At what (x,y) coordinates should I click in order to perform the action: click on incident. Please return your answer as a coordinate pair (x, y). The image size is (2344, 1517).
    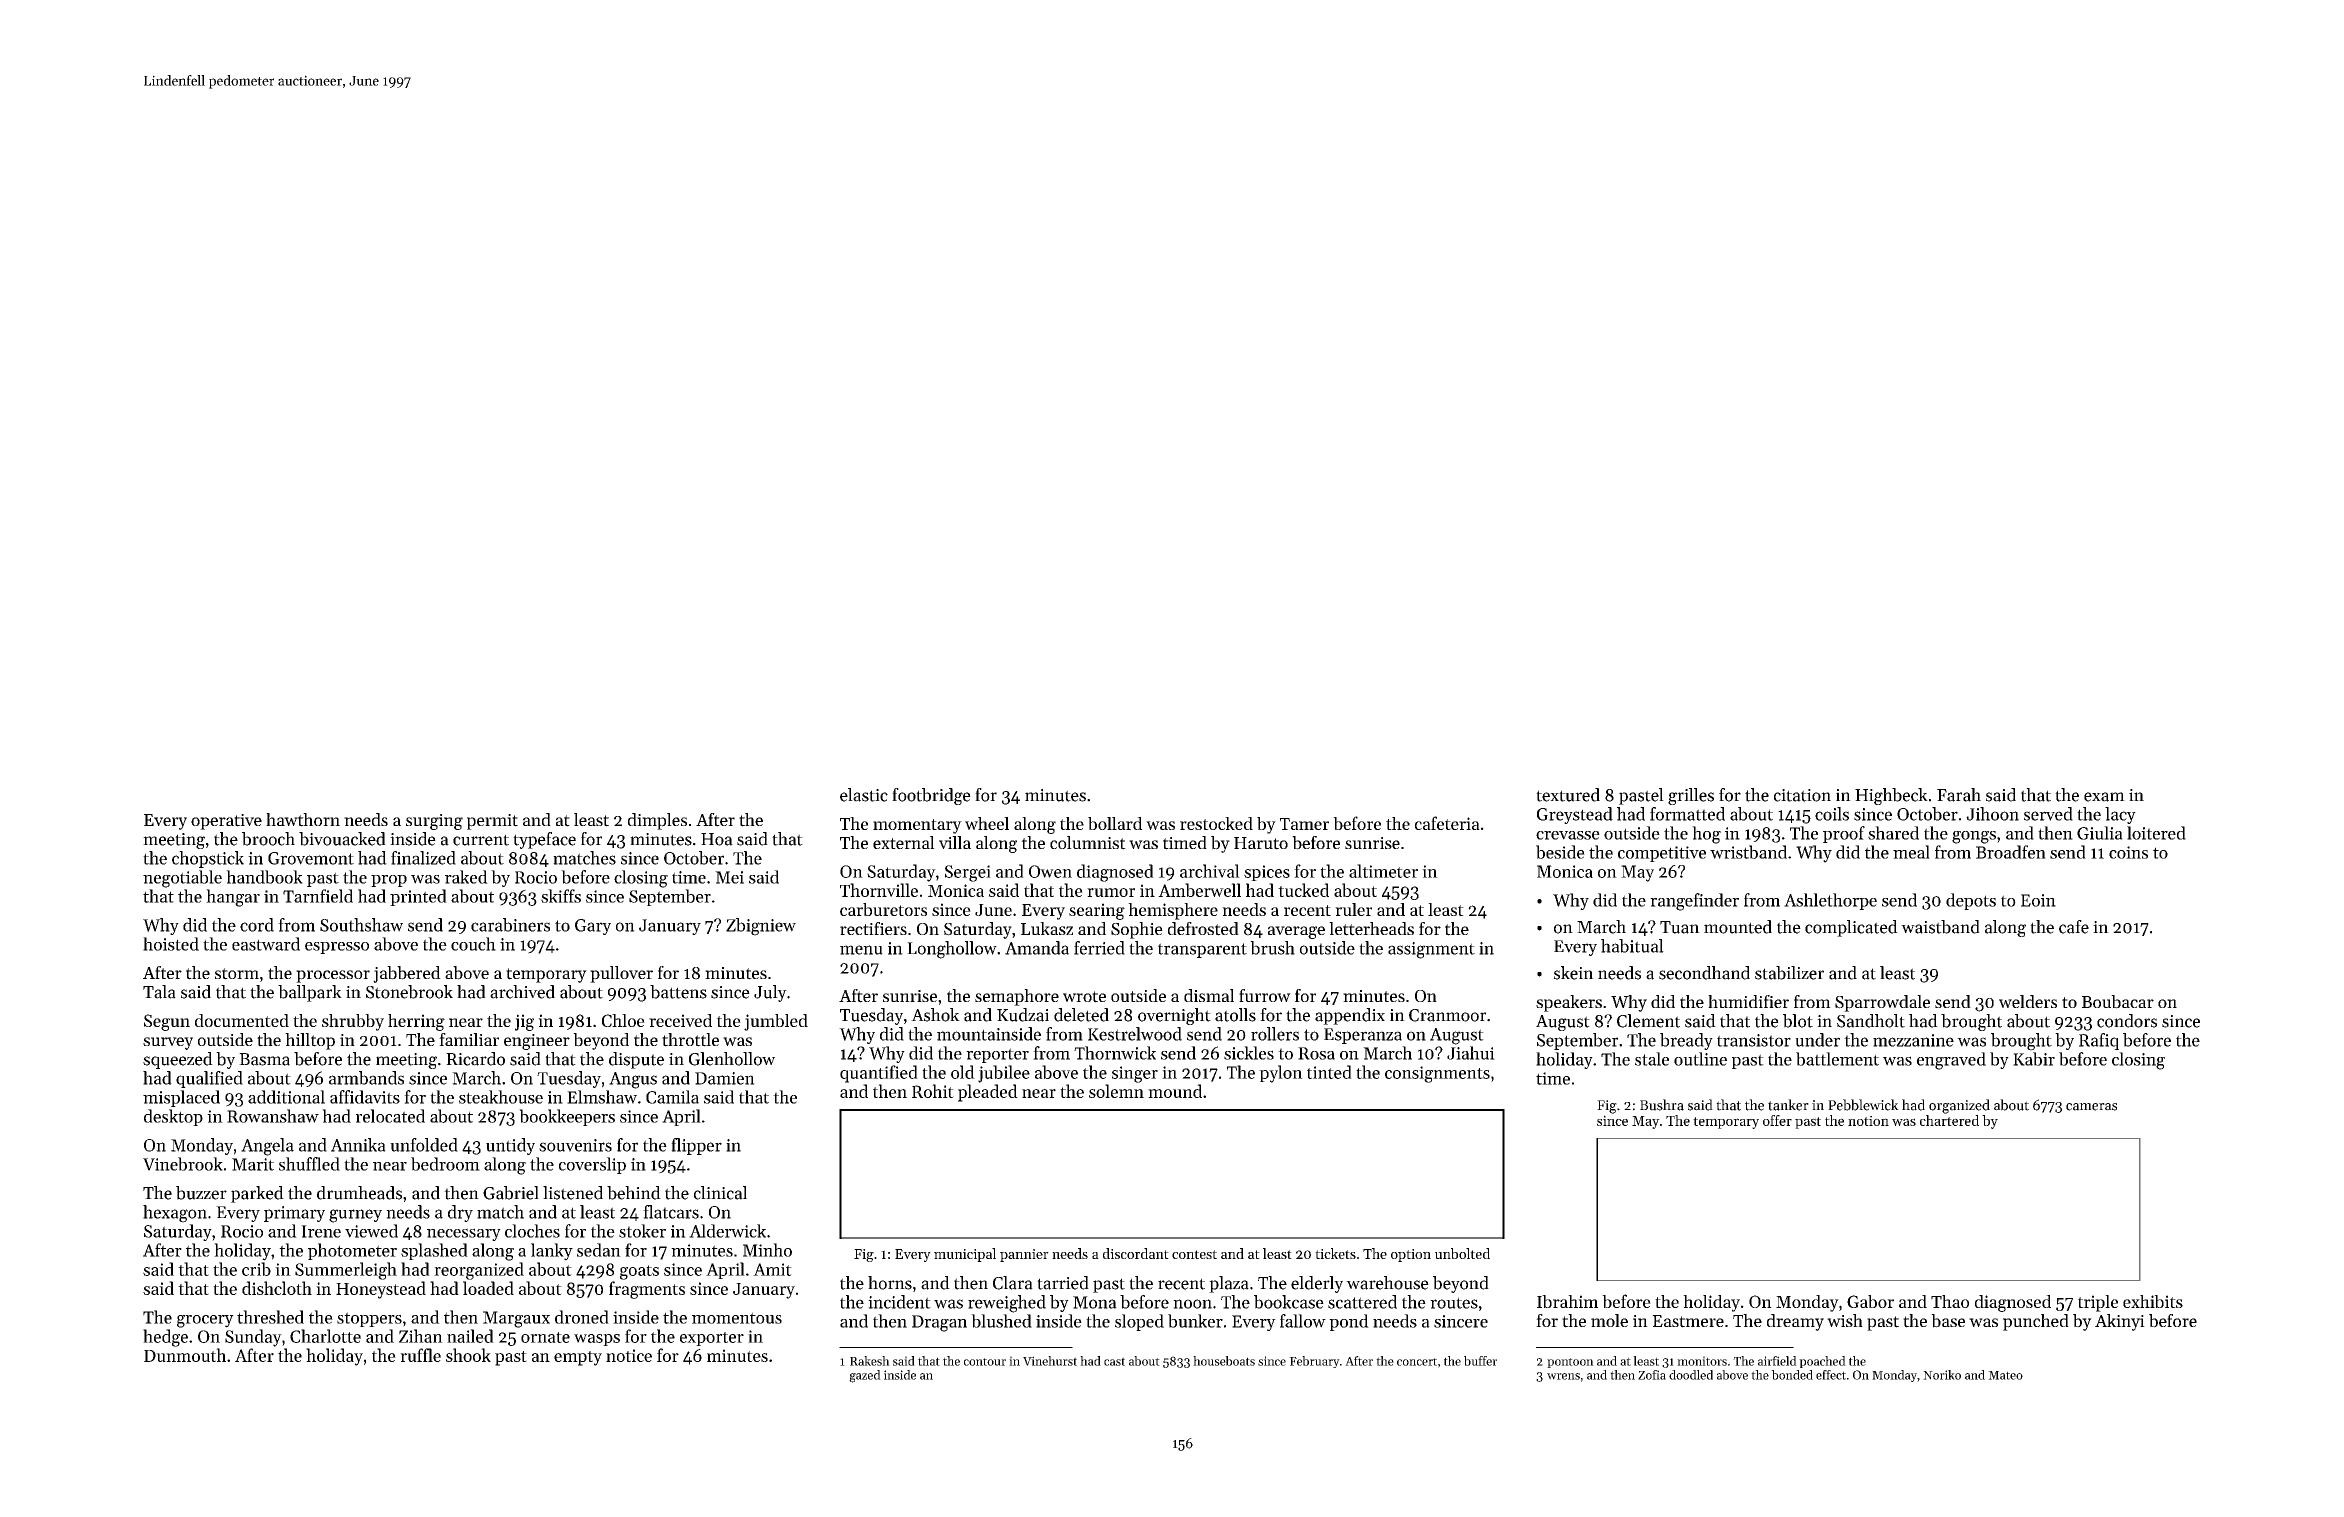
    Looking at the image, I should click on (899, 1302).
